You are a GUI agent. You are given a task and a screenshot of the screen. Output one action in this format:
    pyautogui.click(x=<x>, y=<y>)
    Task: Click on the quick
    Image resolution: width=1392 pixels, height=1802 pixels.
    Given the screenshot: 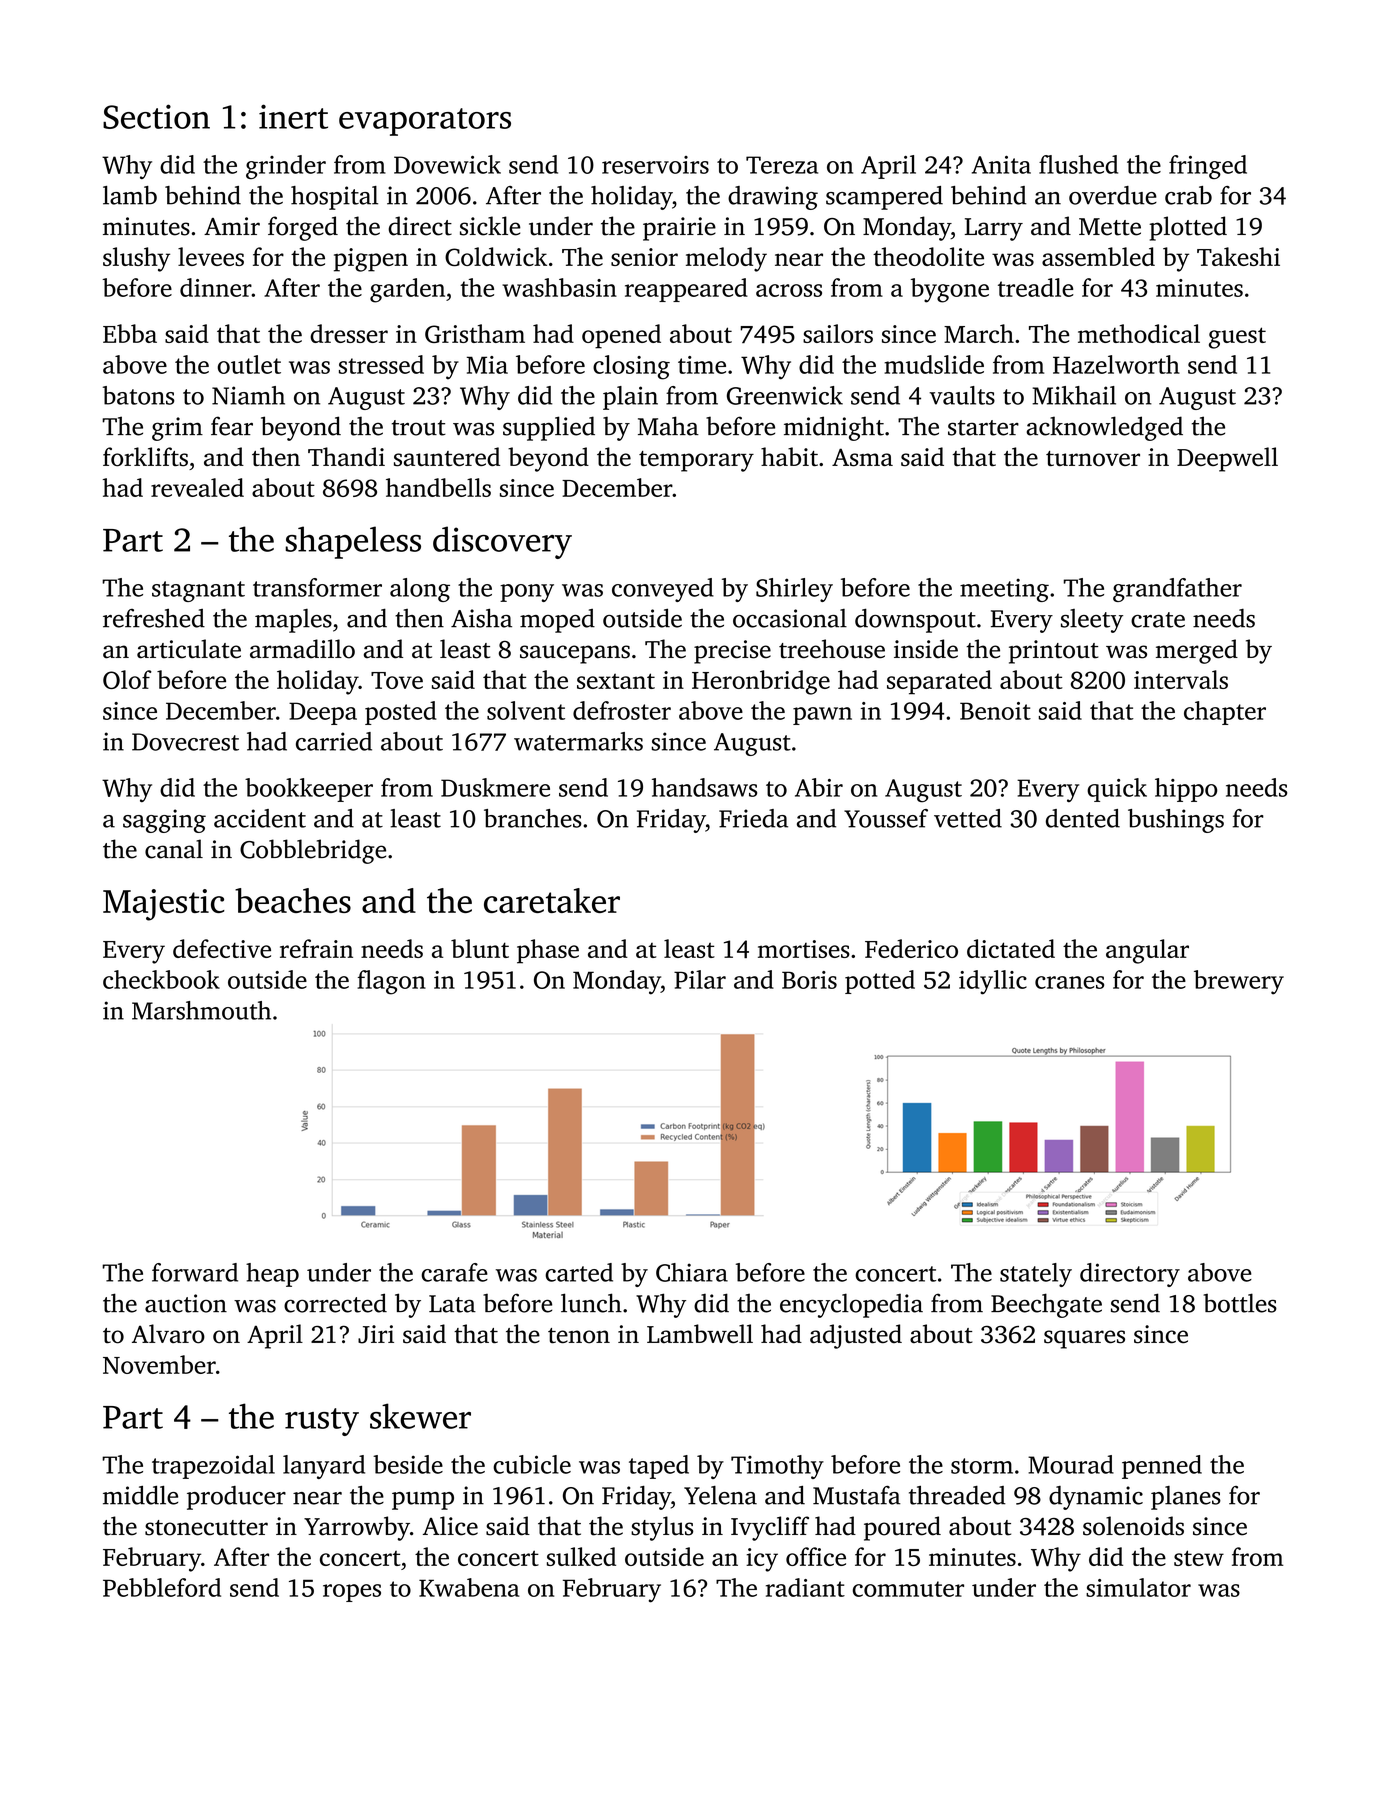 What is the action you would take?
    pyautogui.click(x=1117, y=790)
